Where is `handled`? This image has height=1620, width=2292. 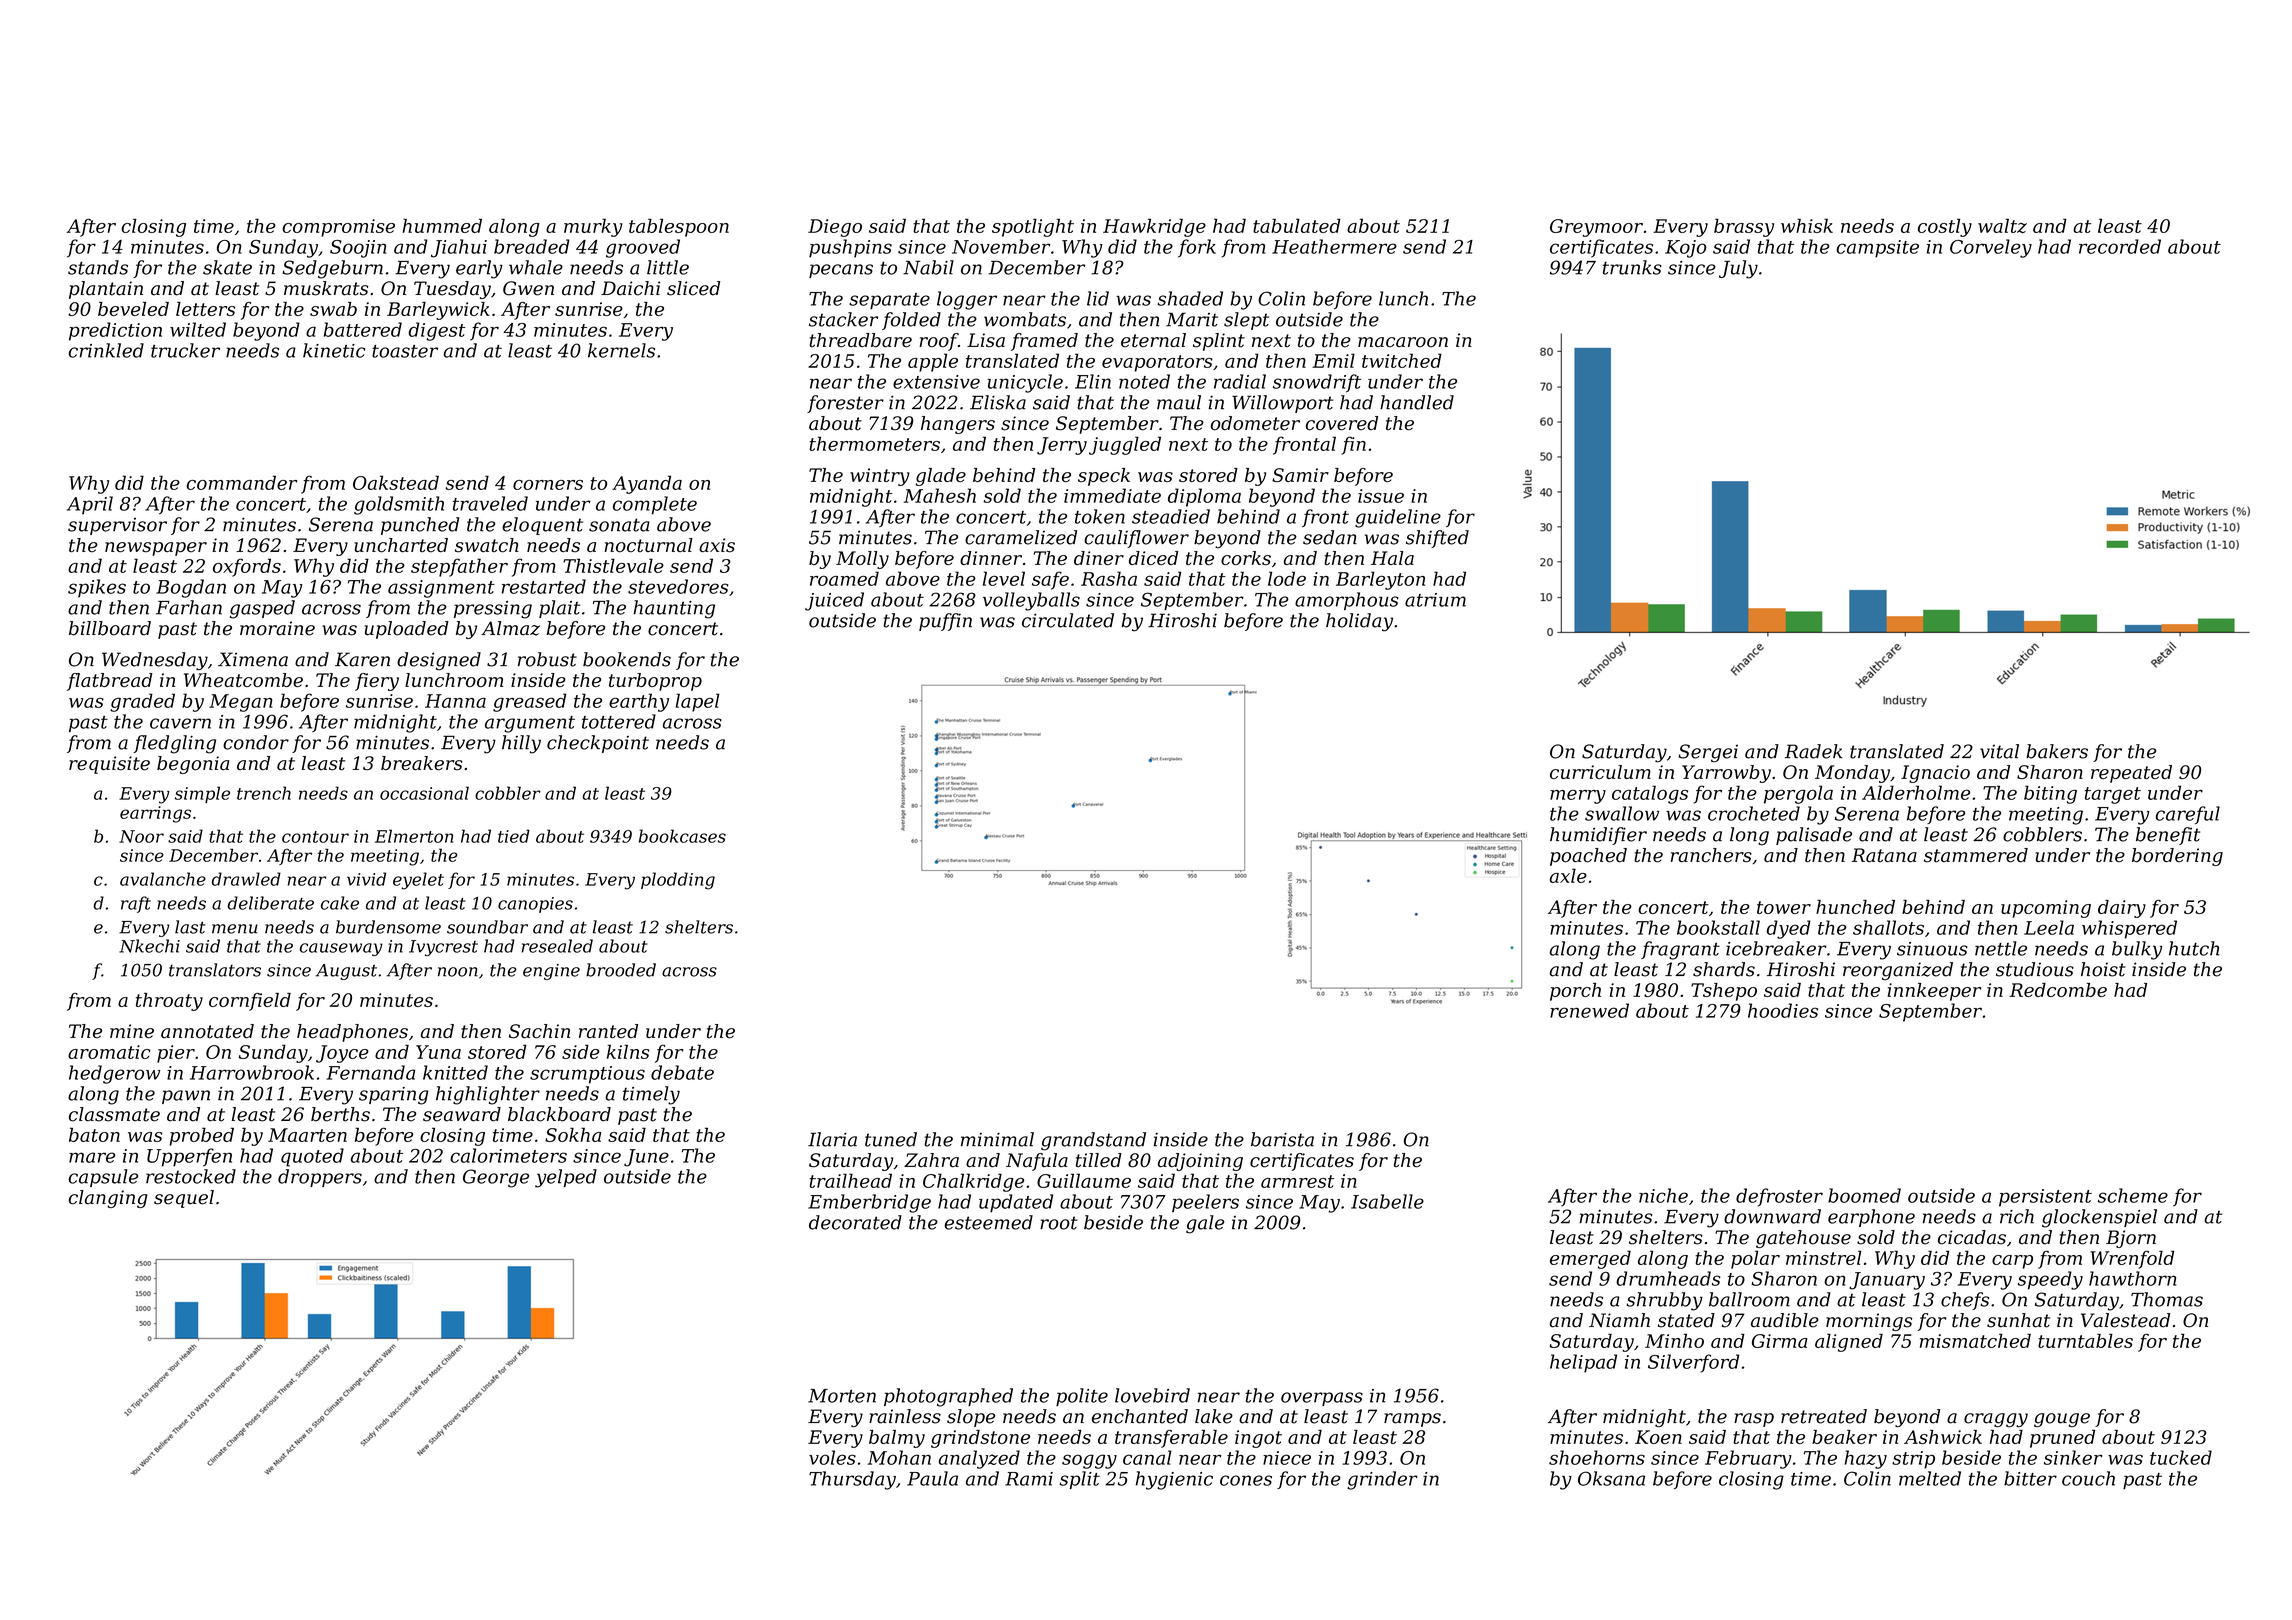
handled is located at coordinates (1417, 402).
